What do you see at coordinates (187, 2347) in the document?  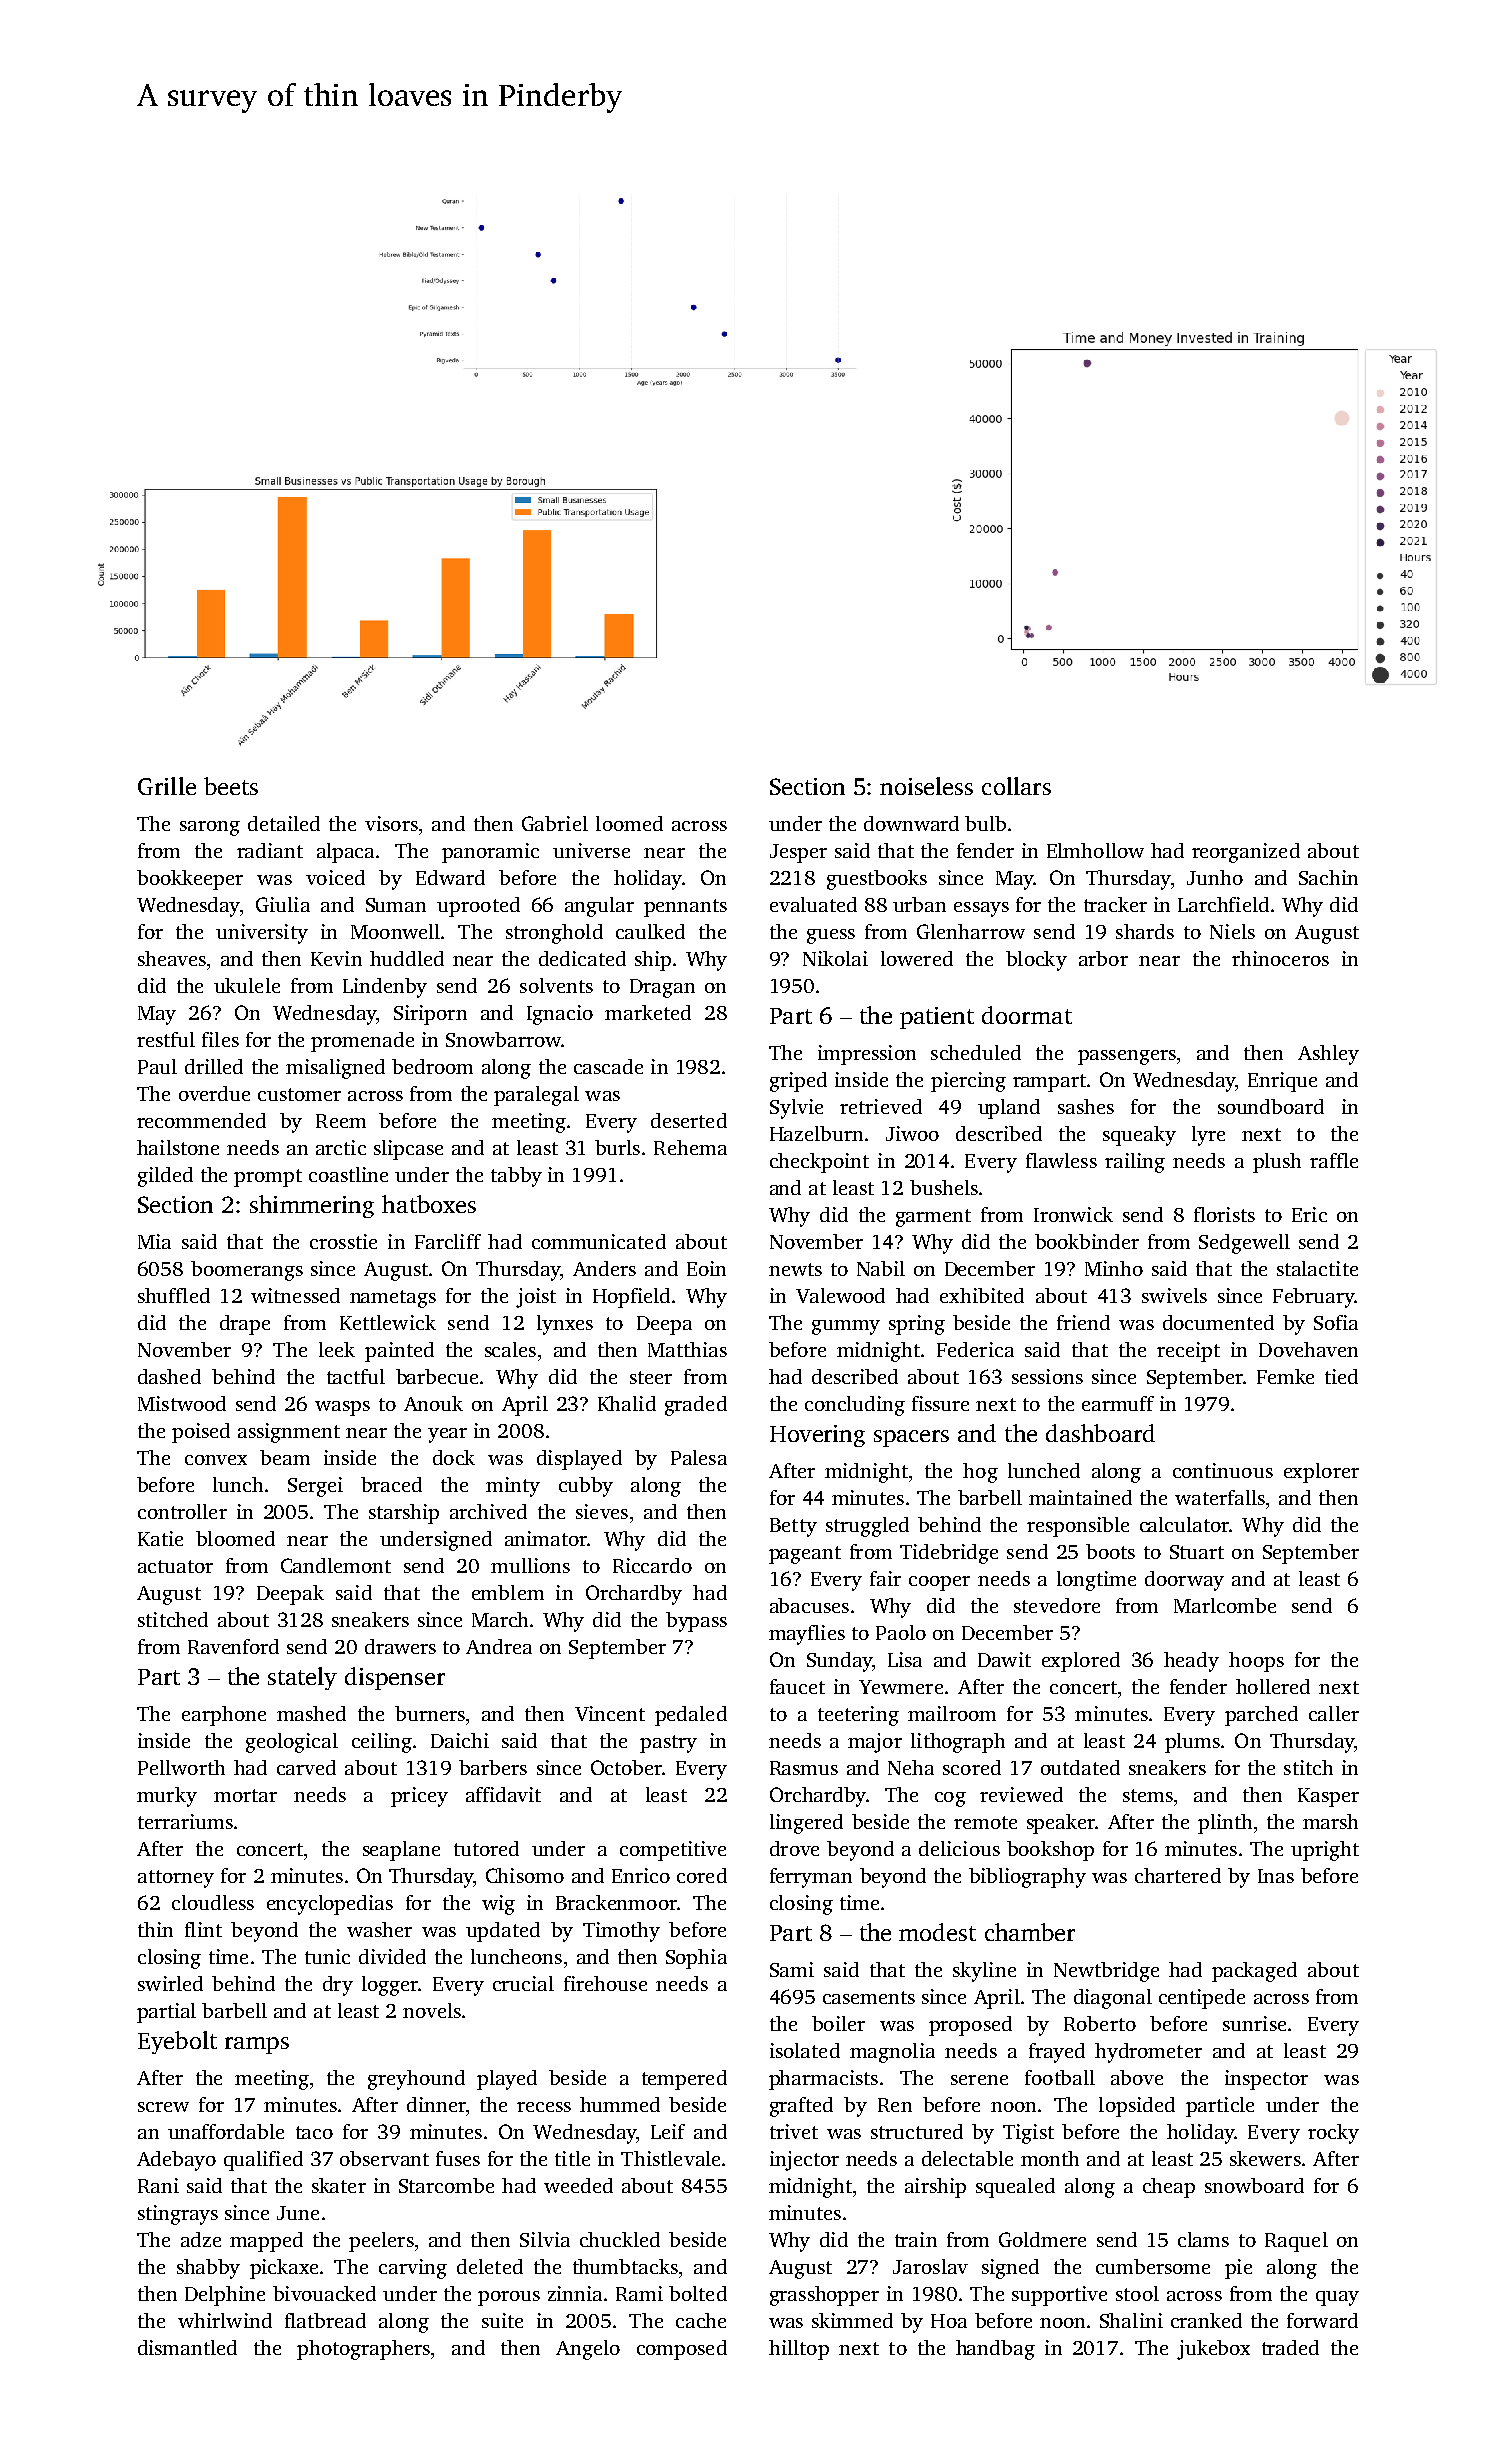 I see `dismantled` at bounding box center [187, 2347].
